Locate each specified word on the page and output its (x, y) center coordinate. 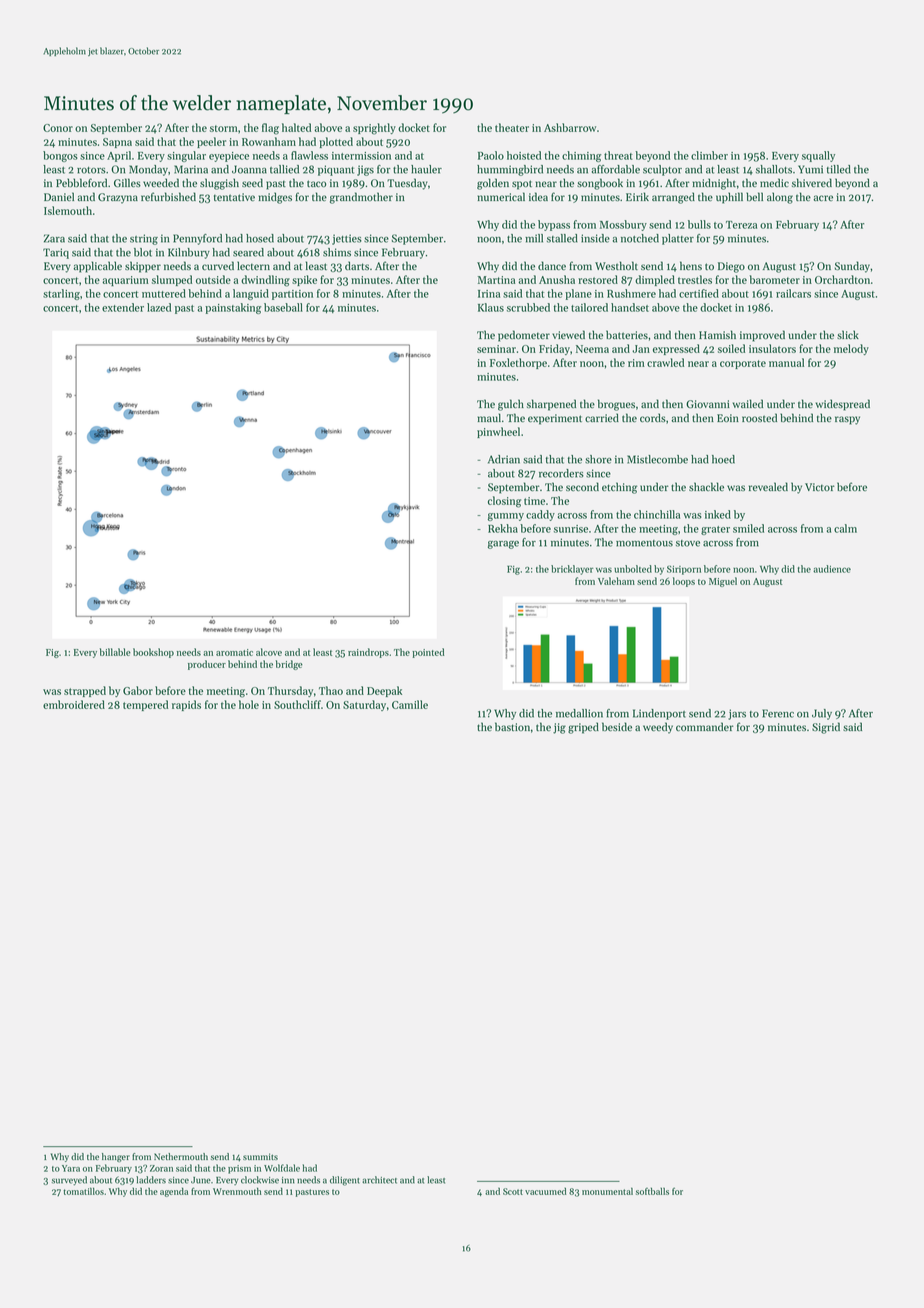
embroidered (74, 704)
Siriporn (684, 570)
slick (848, 334)
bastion (512, 726)
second (582, 487)
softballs (652, 1191)
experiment (555, 419)
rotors (91, 170)
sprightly (374, 129)
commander (705, 727)
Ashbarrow (570, 127)
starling (61, 294)
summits (260, 1156)
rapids (186, 705)
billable (115, 652)
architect (379, 1180)
